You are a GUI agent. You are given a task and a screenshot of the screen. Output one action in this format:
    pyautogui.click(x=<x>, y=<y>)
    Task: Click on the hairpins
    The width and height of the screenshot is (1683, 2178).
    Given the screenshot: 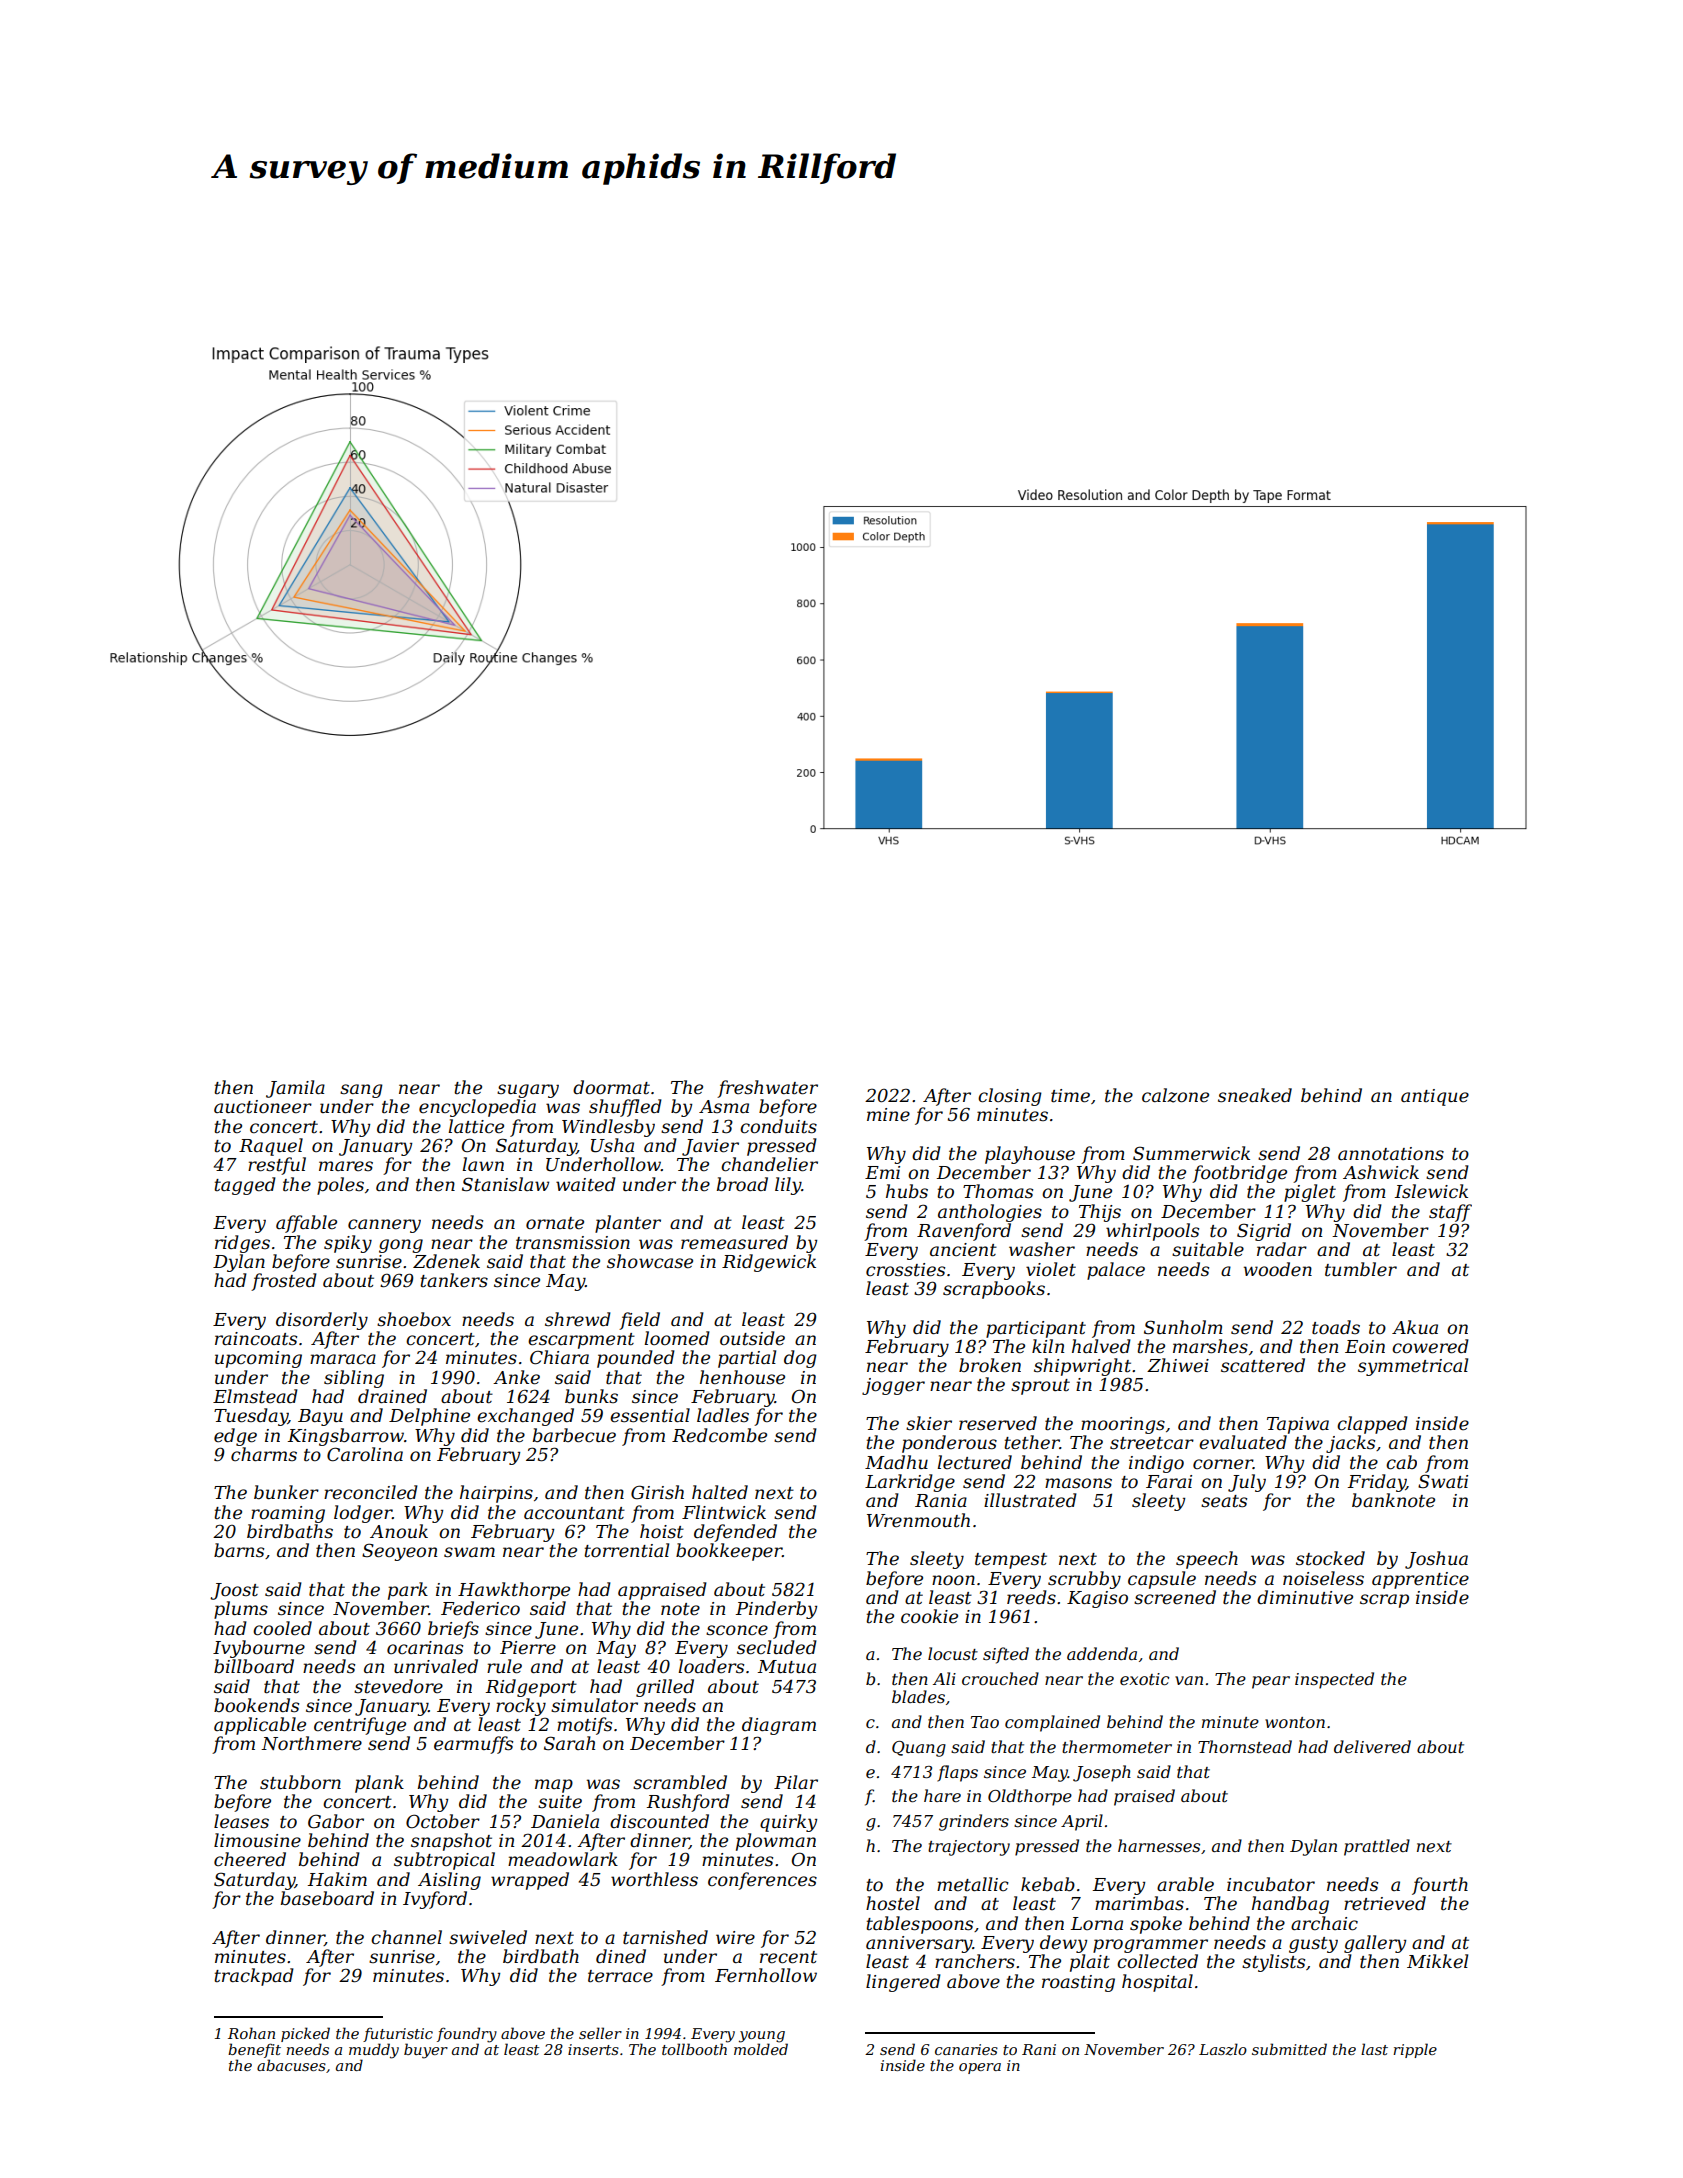 What is the action you would take?
    pyautogui.click(x=496, y=1494)
